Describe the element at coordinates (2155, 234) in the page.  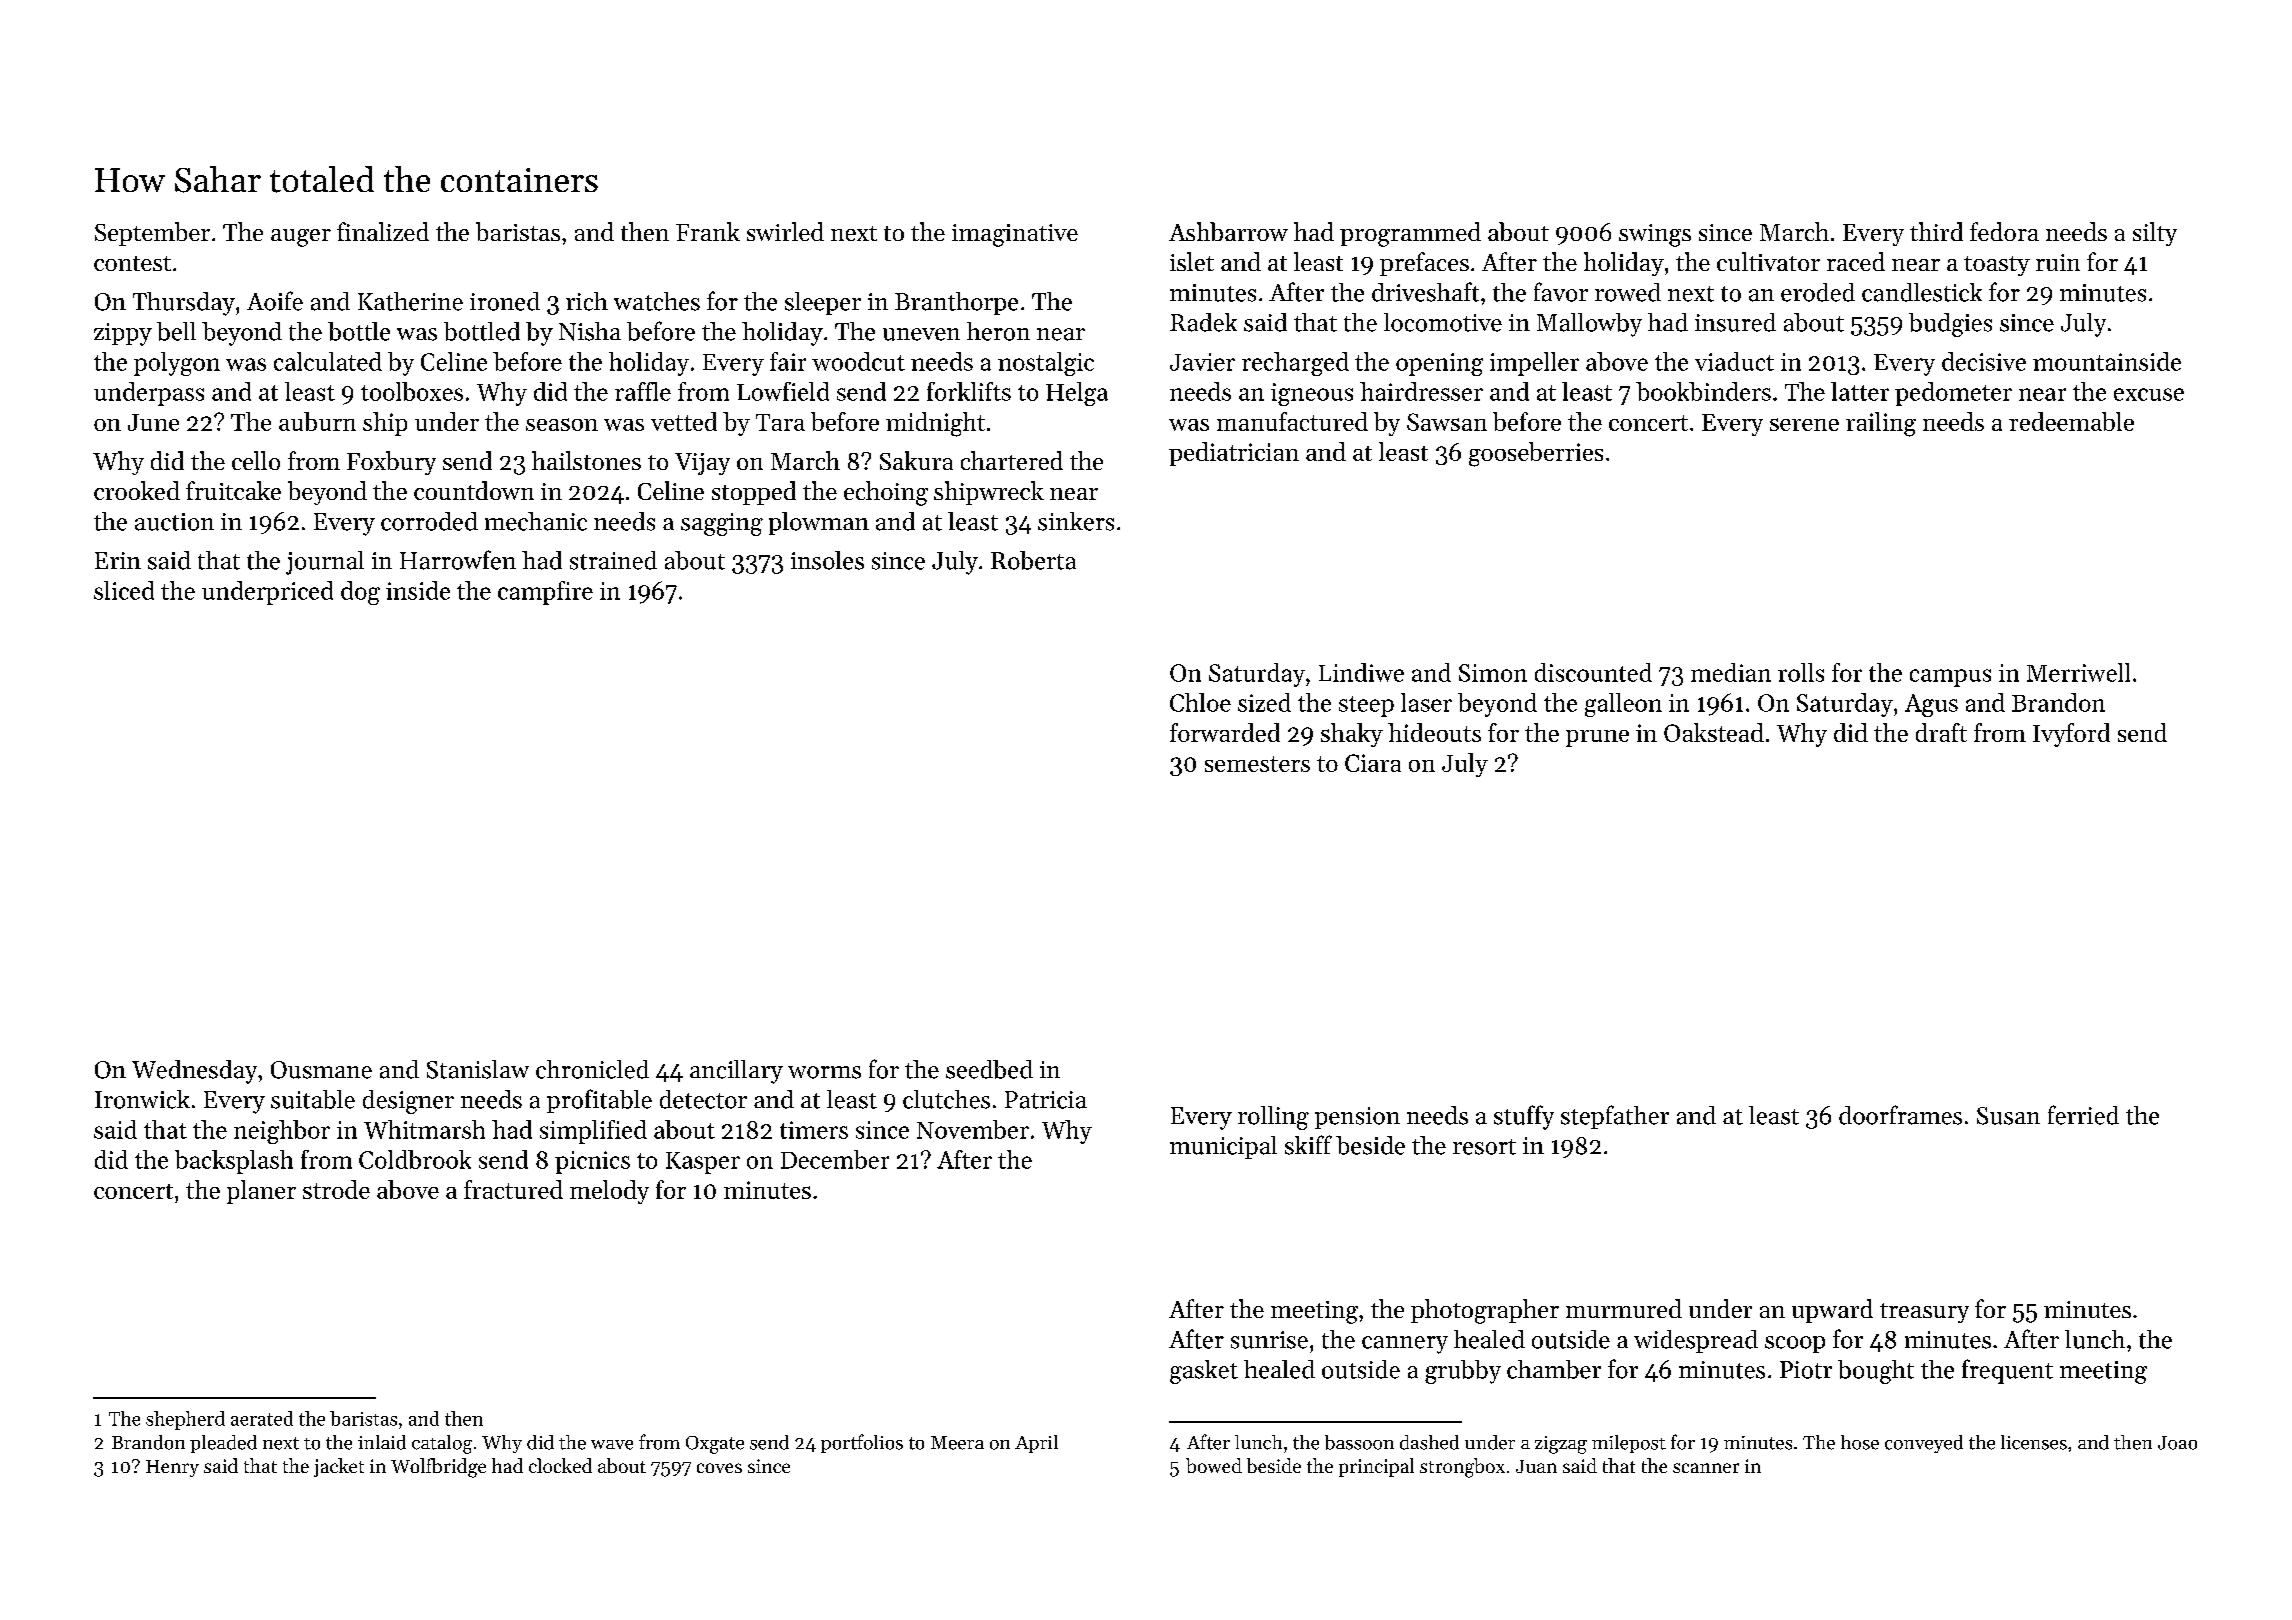
I see `silty` at that location.
